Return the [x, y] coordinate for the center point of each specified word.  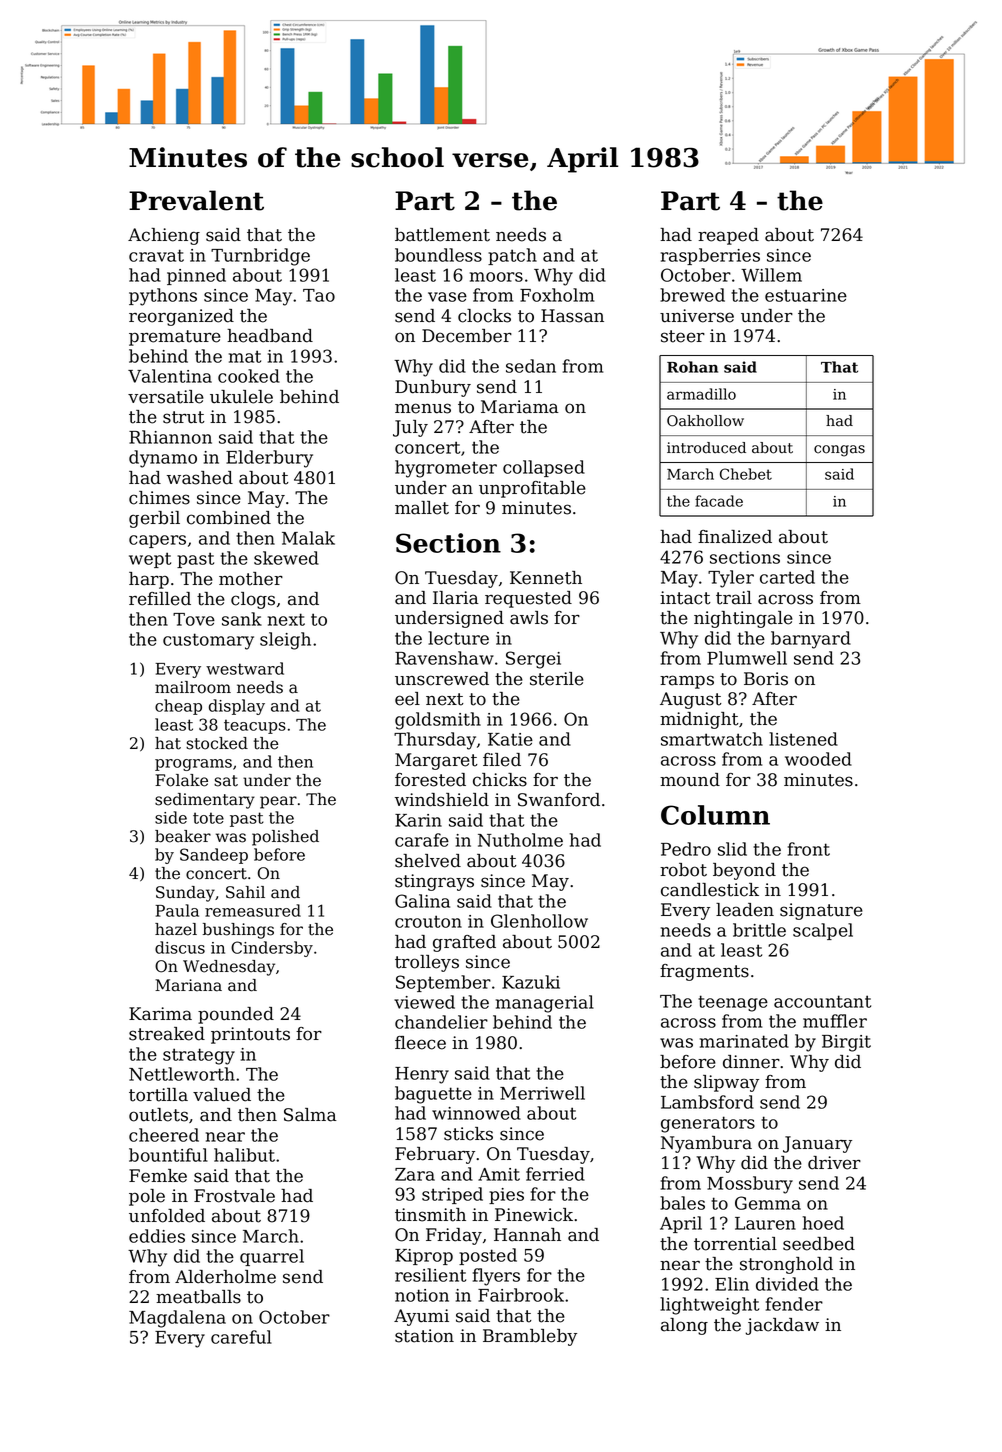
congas [839, 451]
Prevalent [196, 200]
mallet [422, 508]
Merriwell [542, 1093]
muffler [835, 1021]
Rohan [692, 367]
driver [834, 1163]
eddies [157, 1236]
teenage [733, 1003]
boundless [438, 255]
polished [285, 838]
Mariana [188, 985]
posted [488, 1256]
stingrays [434, 882]
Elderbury [269, 459]
